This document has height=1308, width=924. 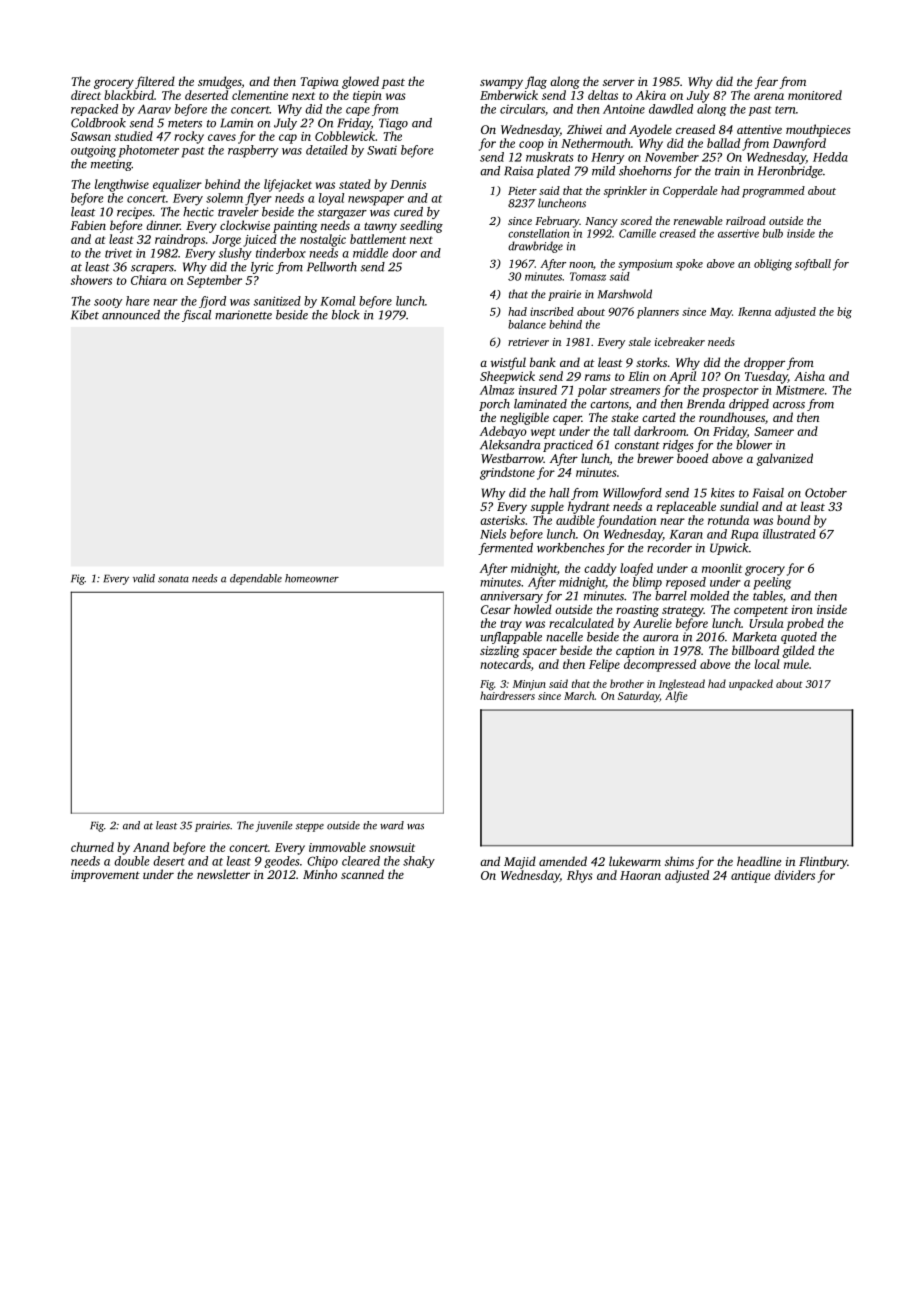 What do you see at coordinates (196, 316) in the document?
I see `fiscal` at bounding box center [196, 316].
